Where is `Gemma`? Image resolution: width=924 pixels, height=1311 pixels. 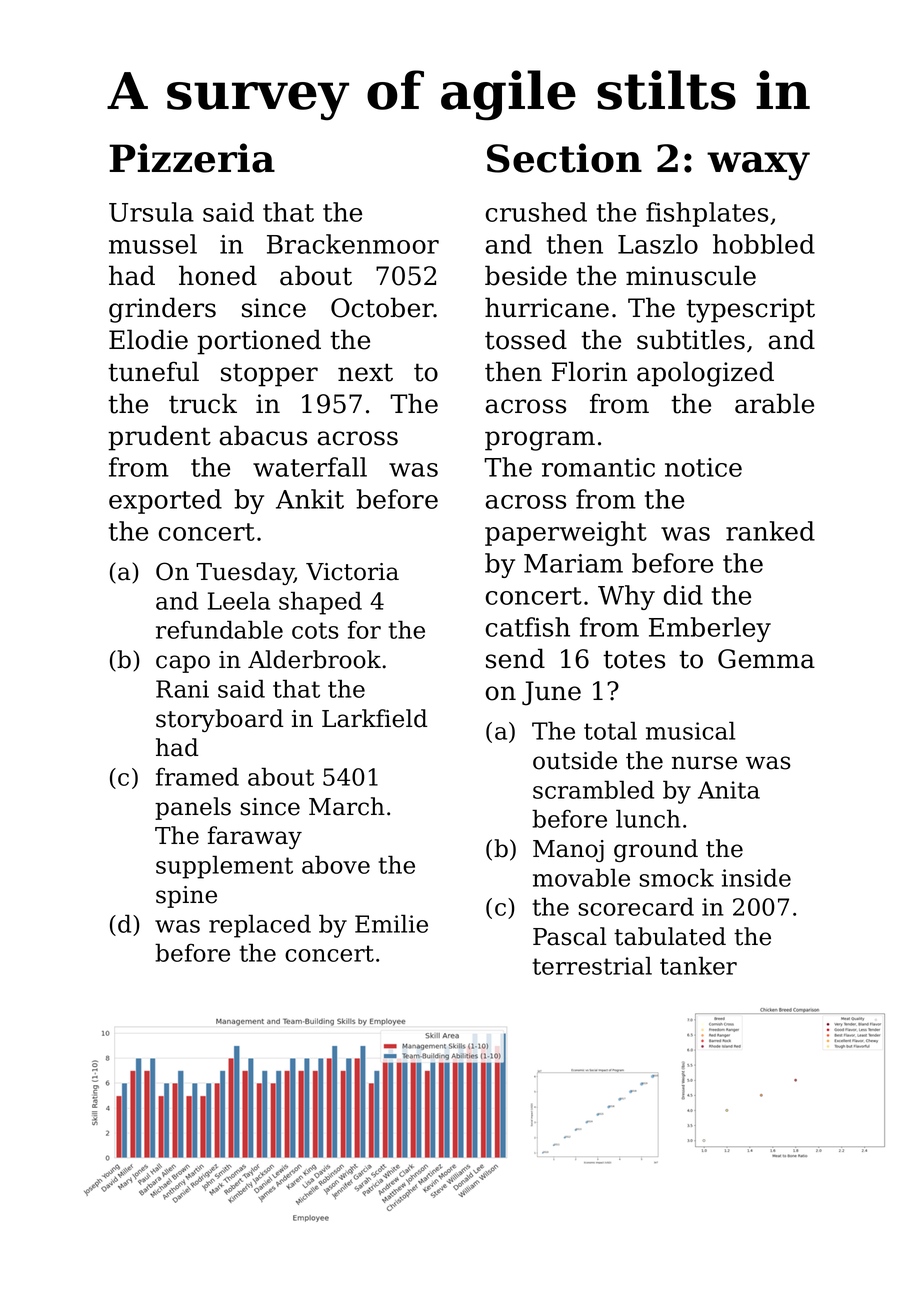 Gemma is located at coordinates (766, 659).
